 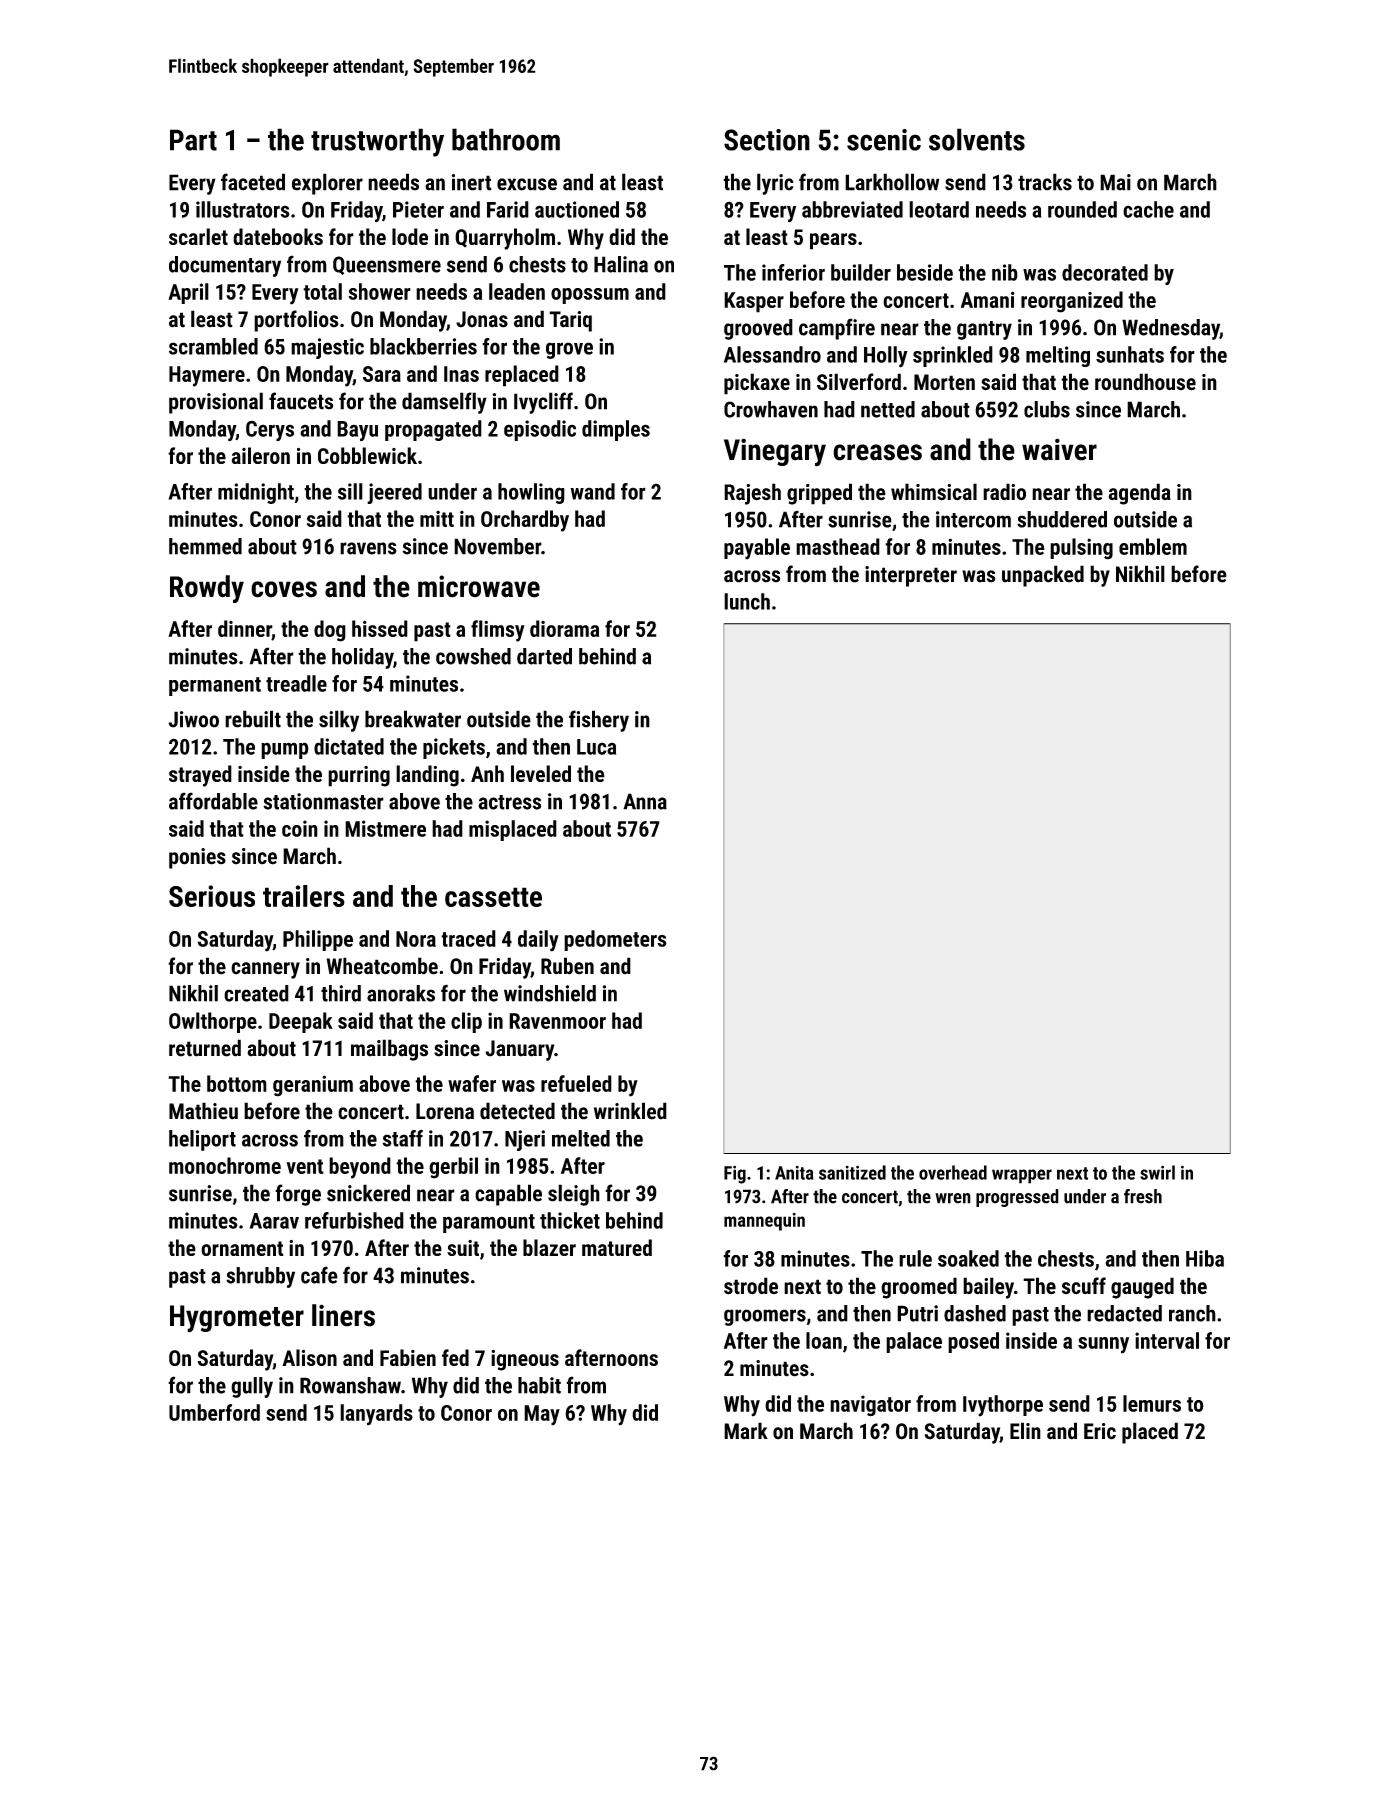 What do you see at coordinates (193, 140) in the image?
I see `Part` at bounding box center [193, 140].
